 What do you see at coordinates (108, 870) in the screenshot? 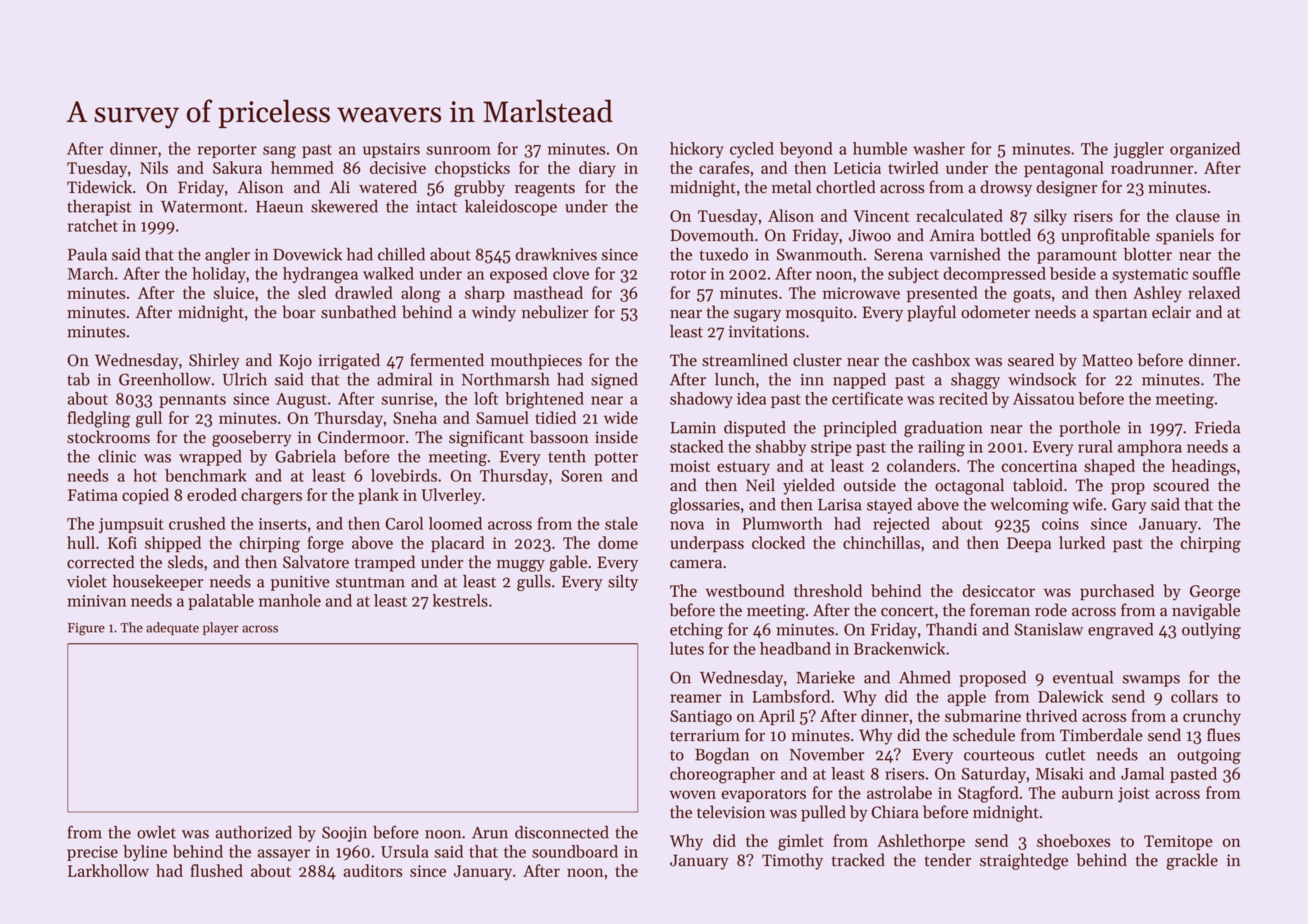
I see `Larkhollow` at bounding box center [108, 870].
